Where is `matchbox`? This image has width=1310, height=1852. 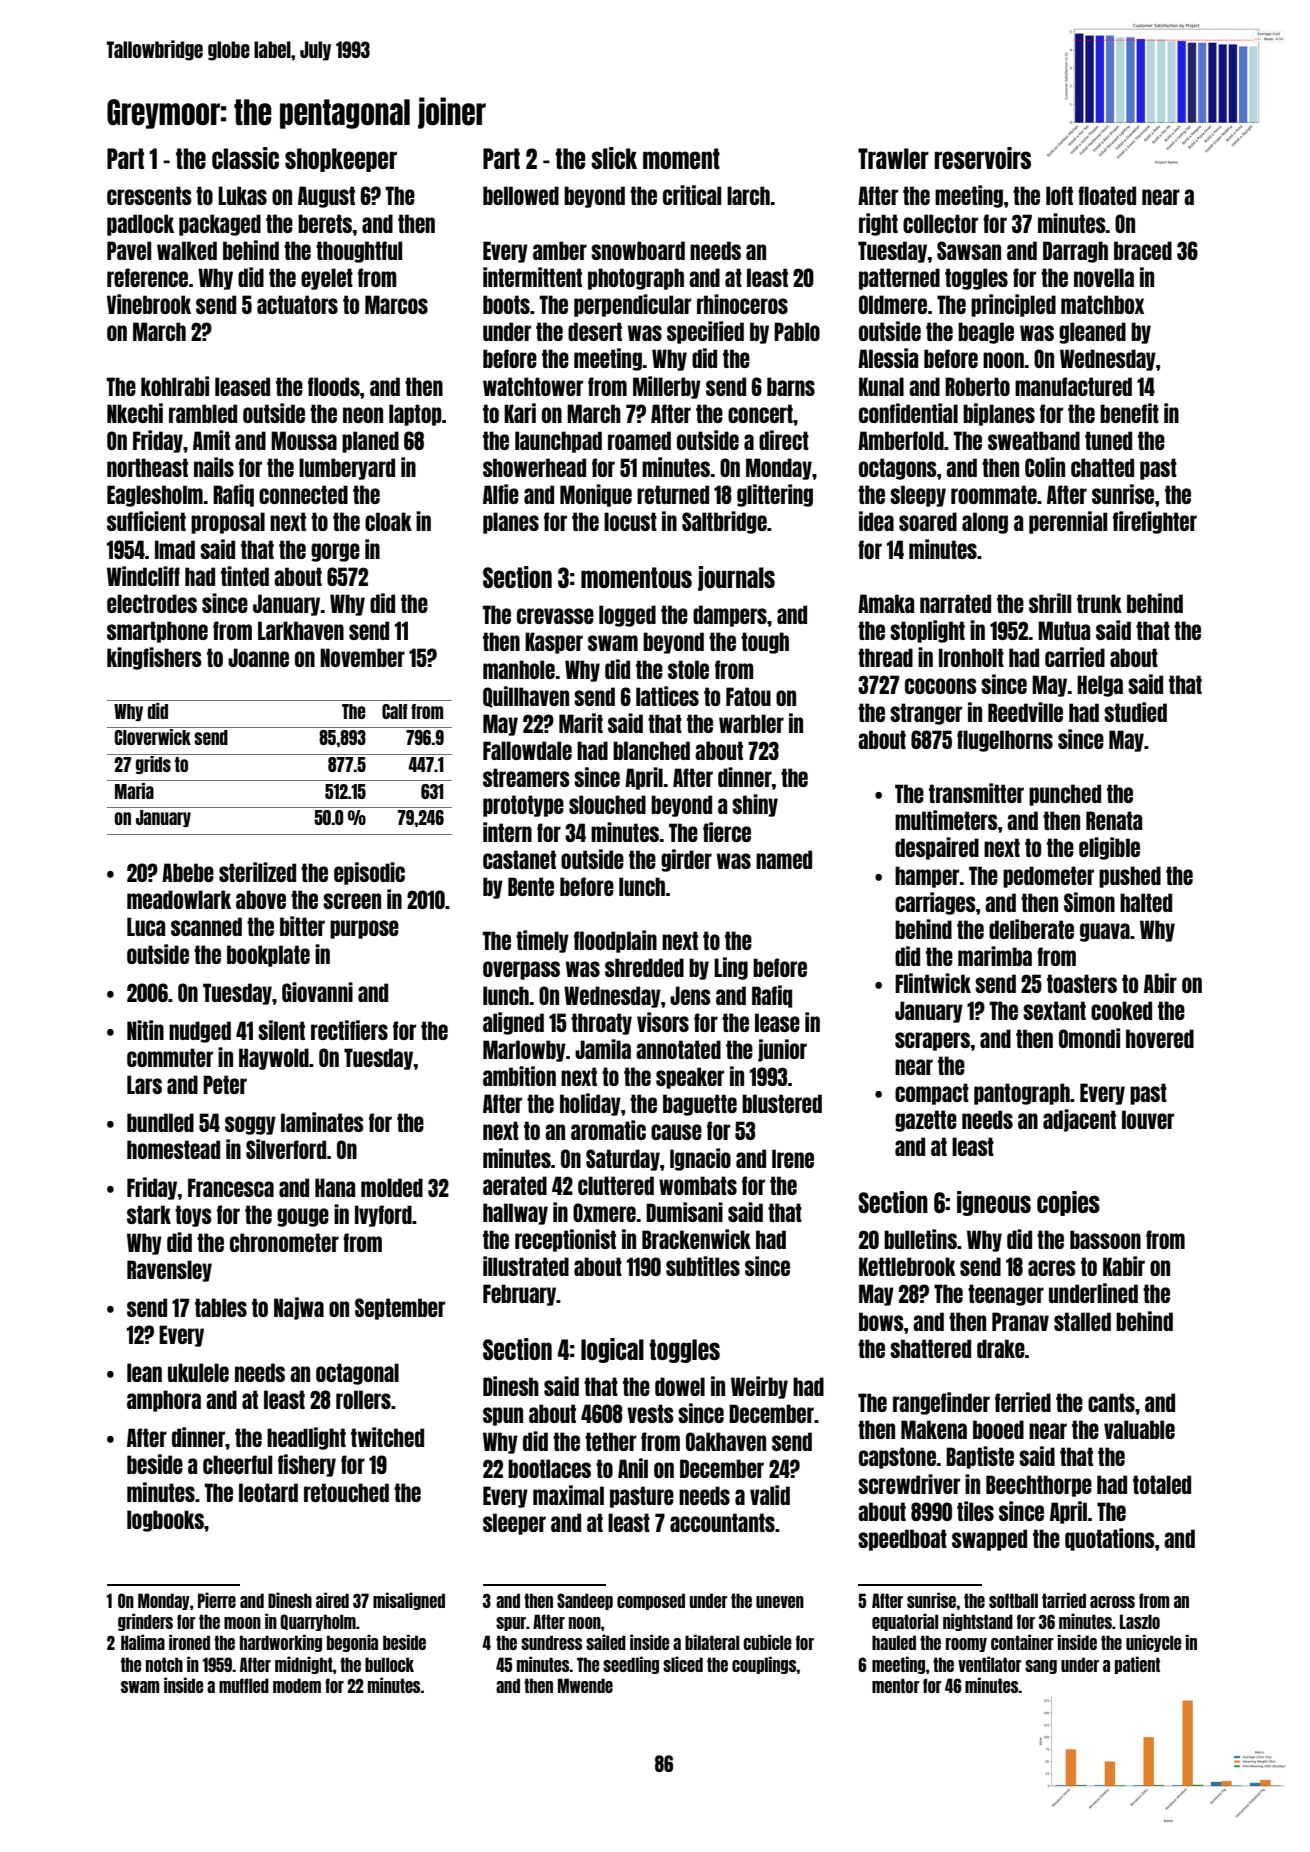
matchbox is located at coordinates (1102, 304).
